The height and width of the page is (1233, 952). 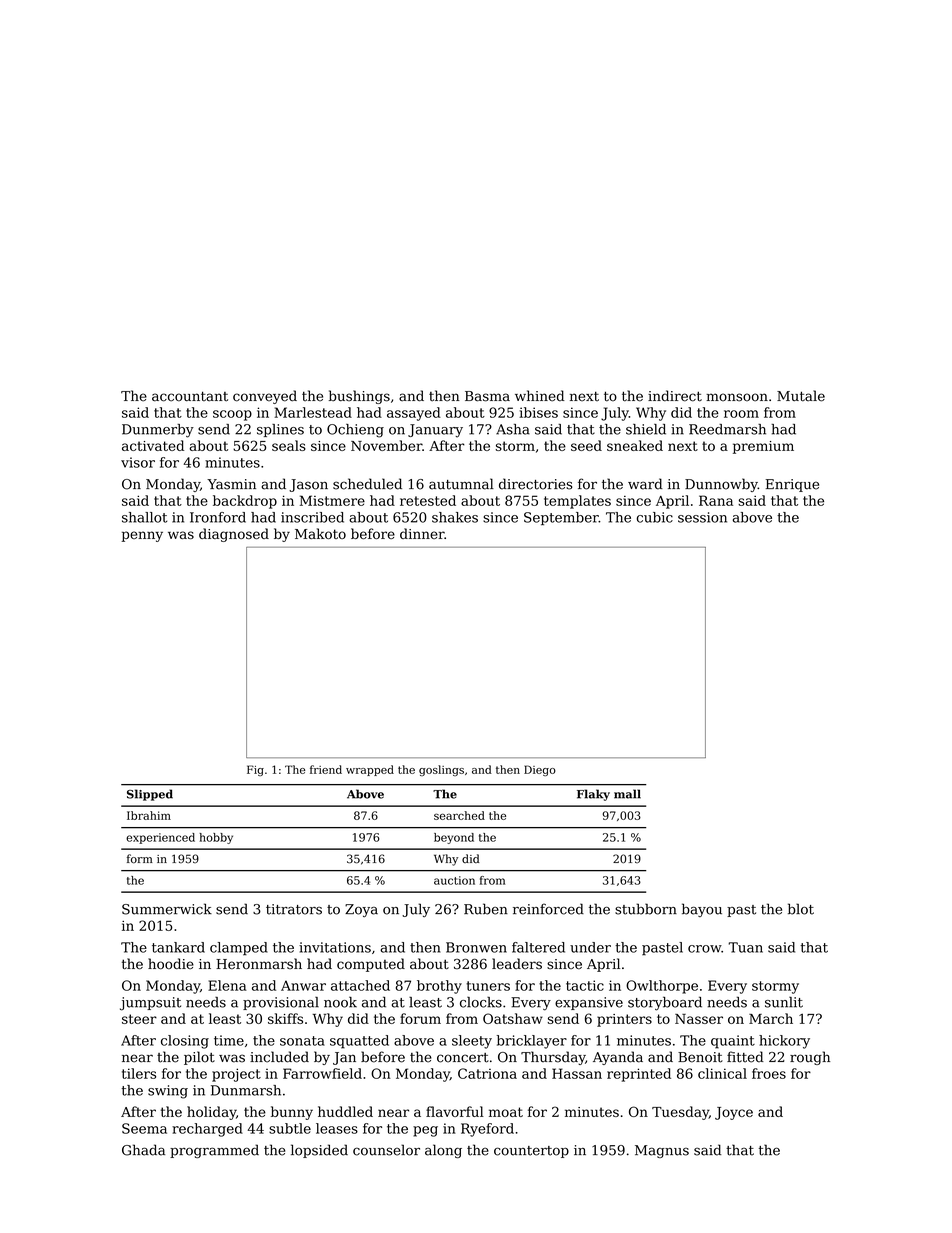 What do you see at coordinates (150, 795) in the page?
I see `Slipped` at bounding box center [150, 795].
